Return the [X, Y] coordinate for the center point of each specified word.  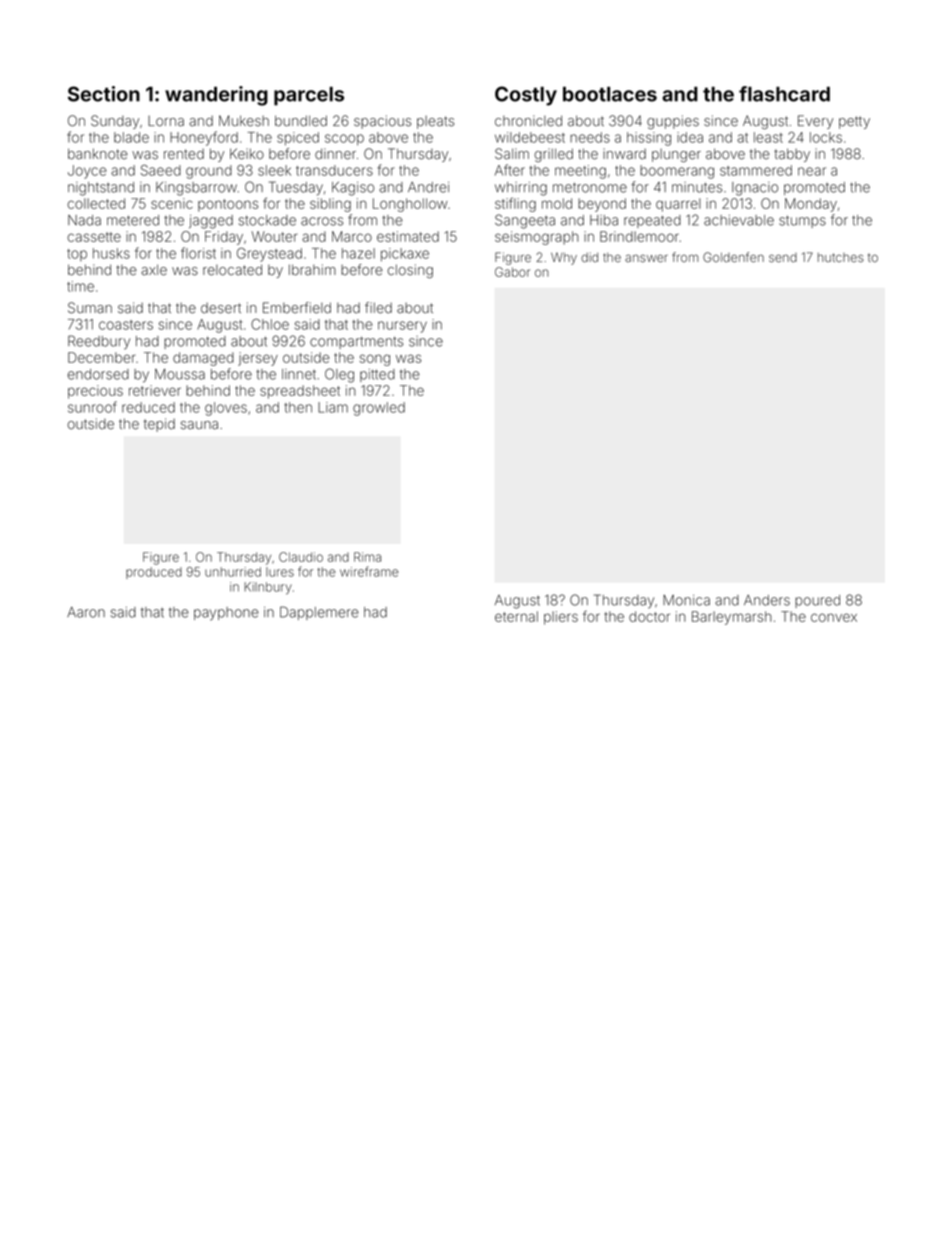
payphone [226, 614]
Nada [84, 220]
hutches [841, 257]
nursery [402, 327]
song [375, 360]
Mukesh [244, 121]
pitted [377, 375]
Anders [767, 600]
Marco [352, 236]
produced [154, 573]
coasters [126, 325]
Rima [367, 557]
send [783, 257]
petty [854, 122]
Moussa [180, 374]
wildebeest [530, 137]
